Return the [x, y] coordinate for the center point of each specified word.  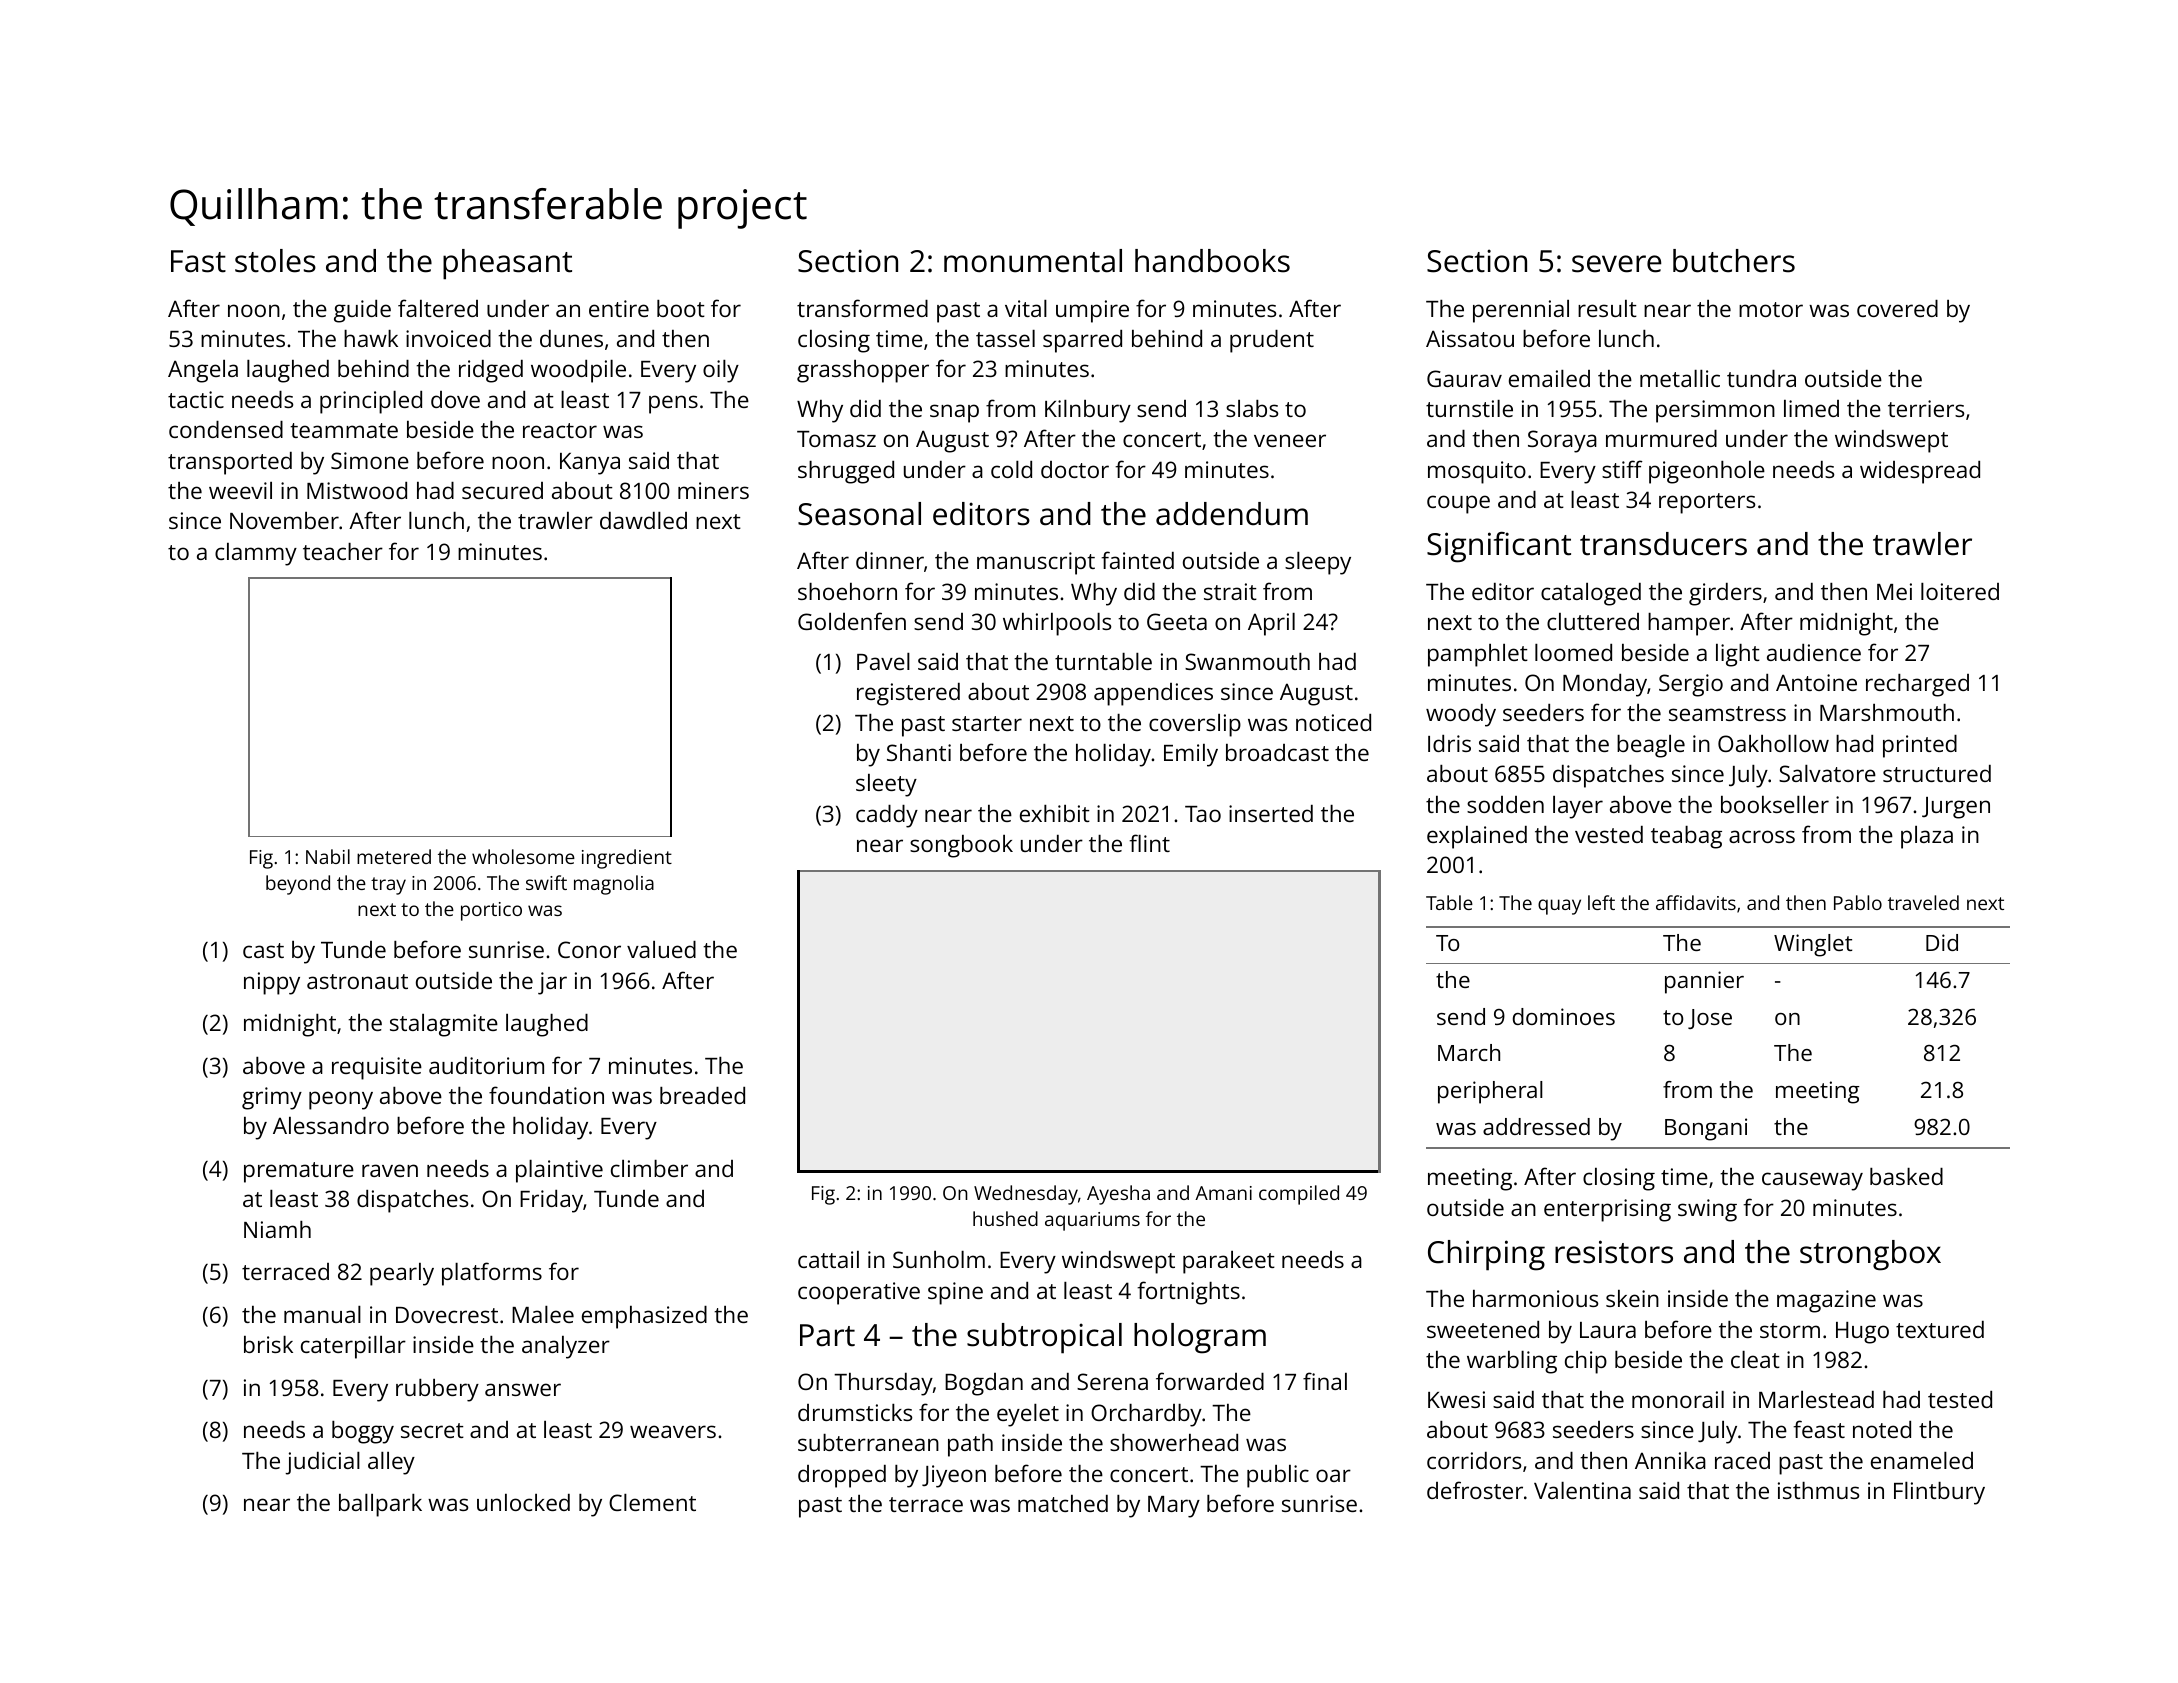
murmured [1661, 438]
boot [681, 308]
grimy [272, 1098]
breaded [702, 1095]
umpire [1092, 311]
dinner [890, 560]
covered [1897, 308]
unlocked [523, 1502]
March [1469, 1052]
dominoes [1564, 1016]
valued [661, 949]
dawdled [643, 520]
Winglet [1813, 945]
